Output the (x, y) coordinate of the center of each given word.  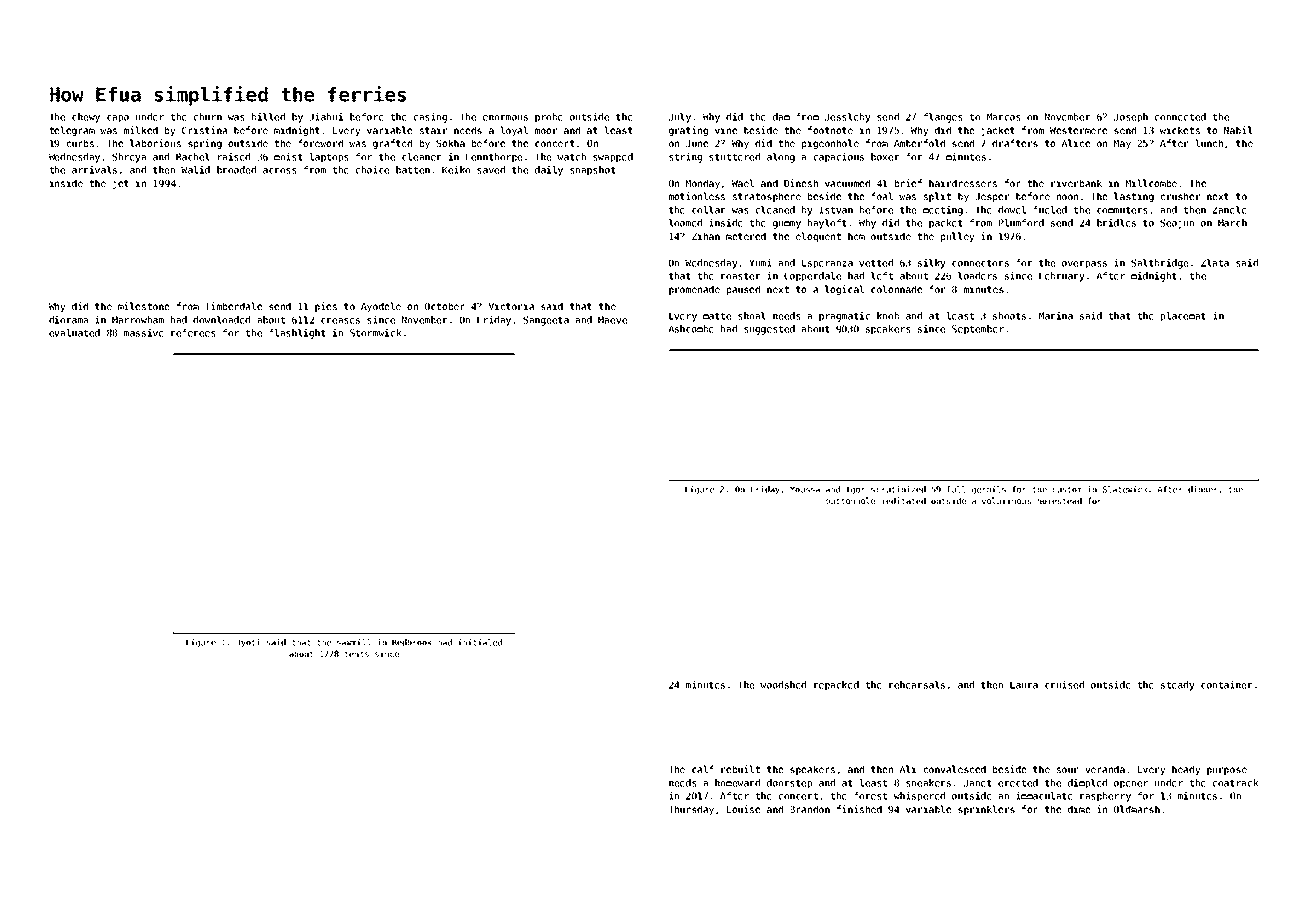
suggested (769, 330)
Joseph (1131, 118)
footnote (830, 130)
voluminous (1006, 500)
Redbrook (412, 642)
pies (326, 307)
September (978, 330)
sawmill (354, 642)
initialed (480, 642)
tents (357, 654)
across (280, 171)
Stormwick (376, 333)
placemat (1183, 317)
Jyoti (248, 643)
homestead (1060, 500)
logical (844, 290)
